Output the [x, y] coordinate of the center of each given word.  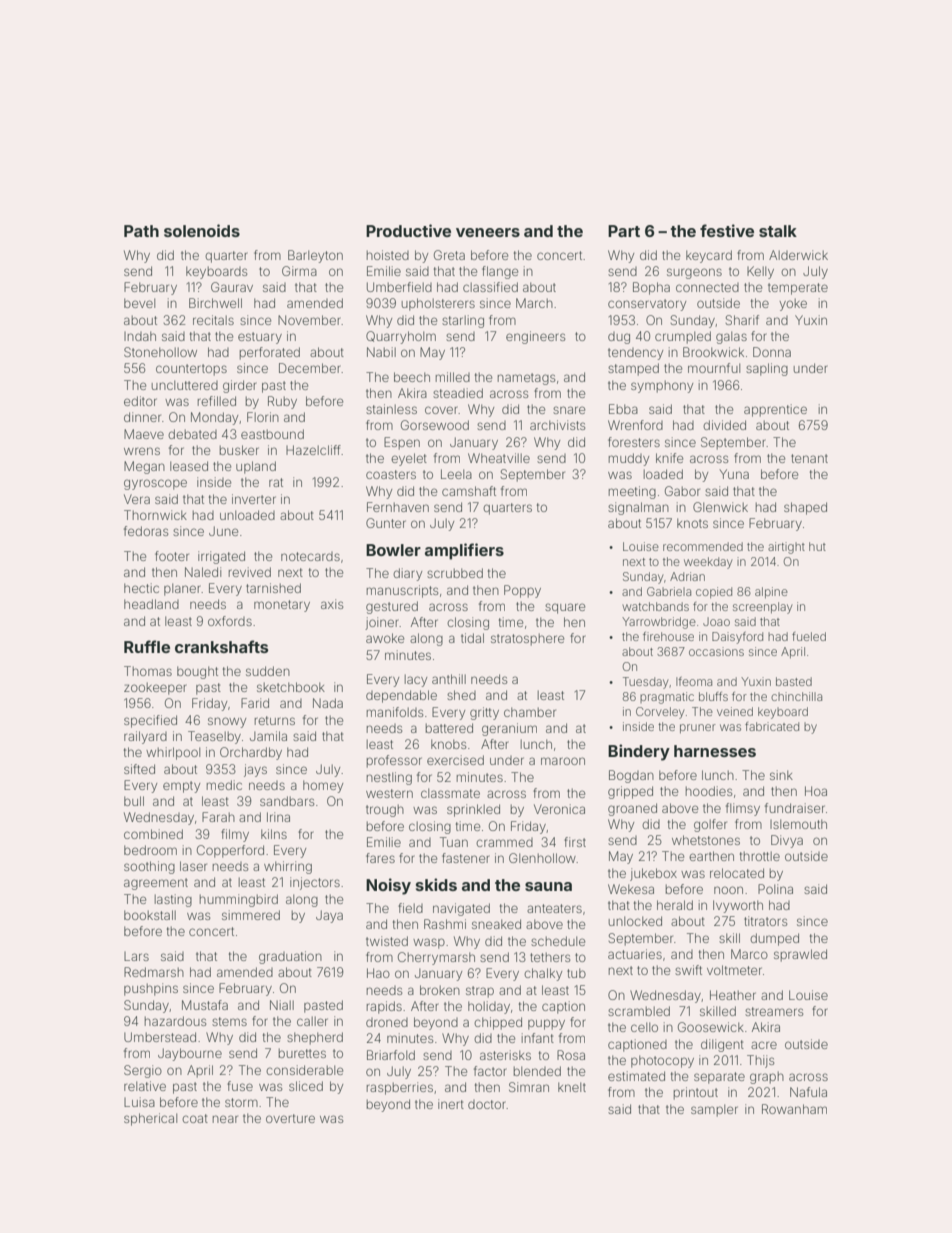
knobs [448, 744]
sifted [139, 769]
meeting [632, 492]
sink [781, 775]
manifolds [395, 712]
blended [537, 1071]
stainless [391, 409]
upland [256, 467]
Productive [408, 230]
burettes [302, 1053]
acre [764, 1045]
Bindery [639, 752]
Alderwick [798, 255]
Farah [218, 817]
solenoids [202, 230]
